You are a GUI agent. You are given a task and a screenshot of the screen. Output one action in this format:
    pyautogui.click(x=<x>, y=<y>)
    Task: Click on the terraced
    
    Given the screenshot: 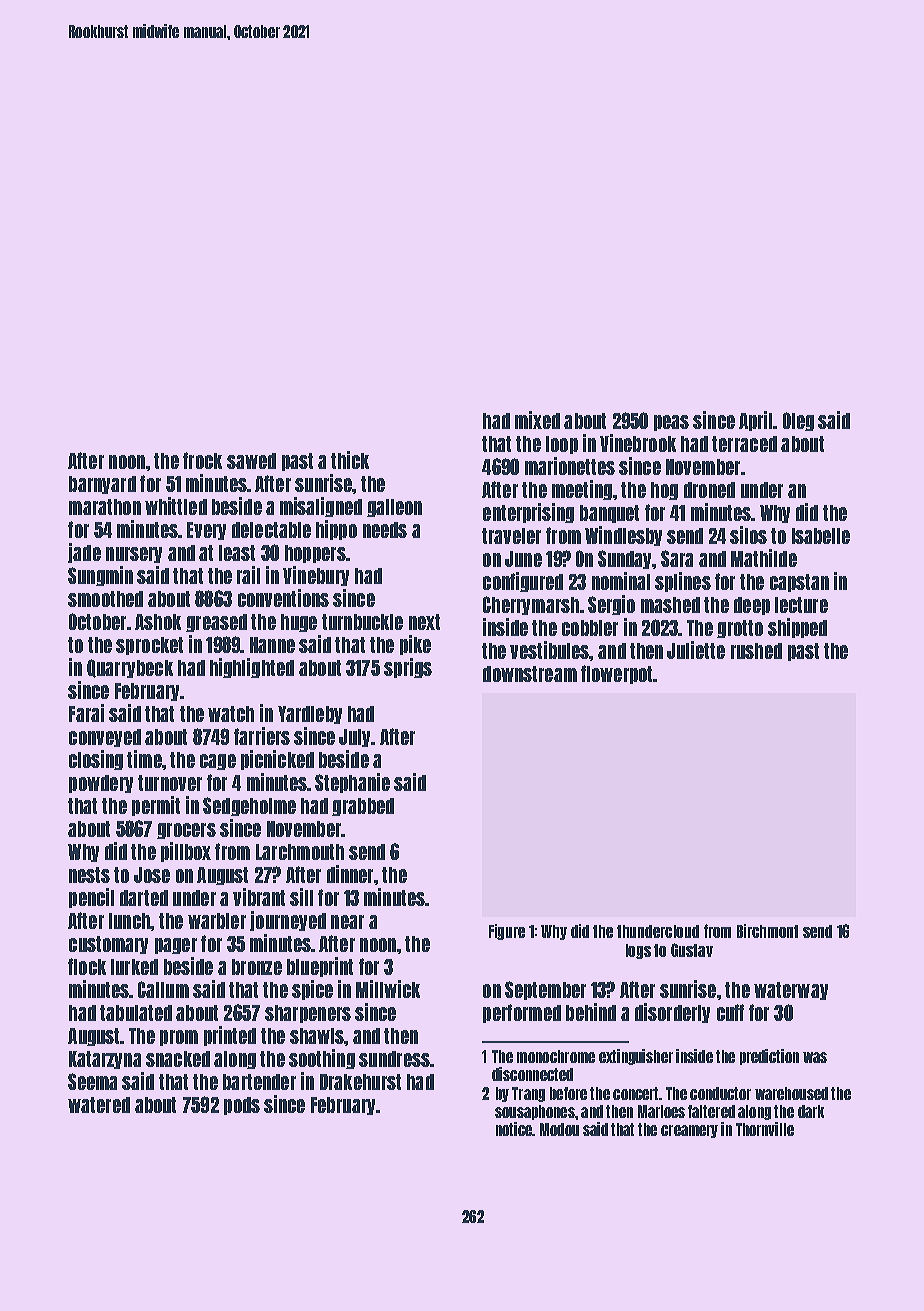 What is the action you would take?
    pyautogui.click(x=744, y=444)
